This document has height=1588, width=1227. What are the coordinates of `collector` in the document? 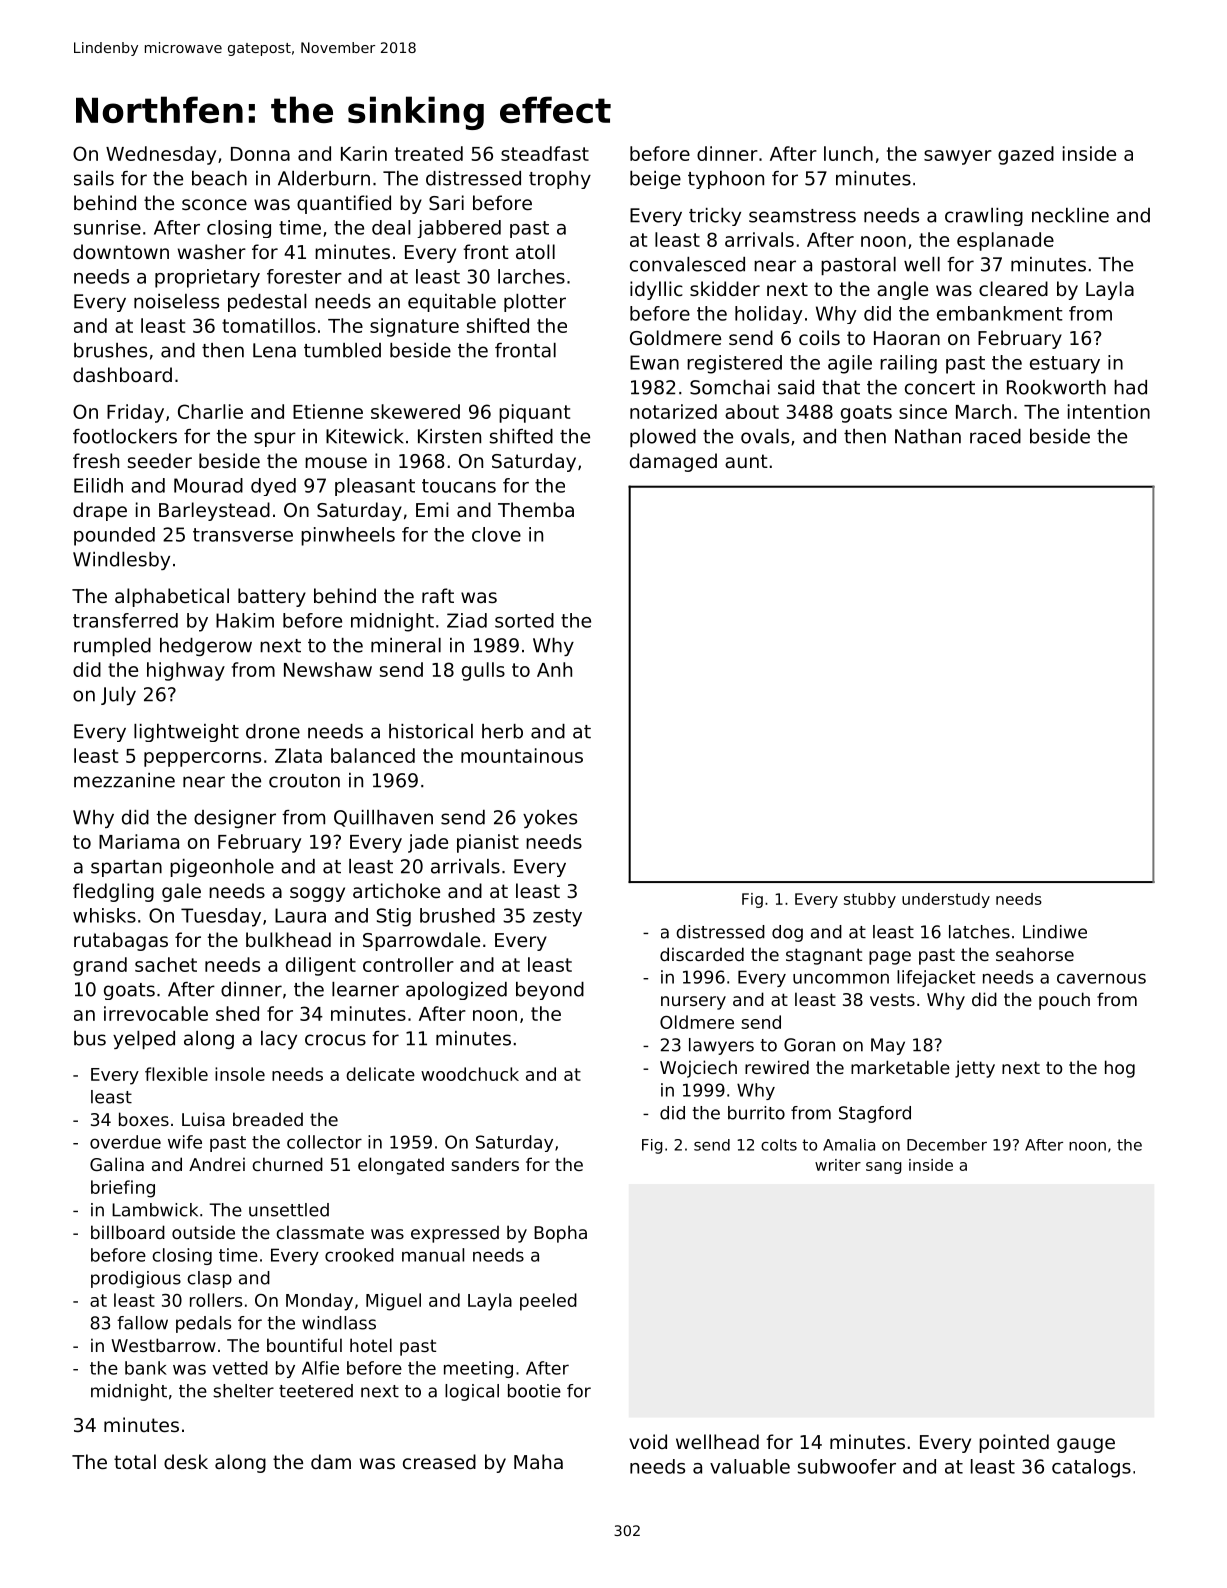 It's located at (324, 1142).
